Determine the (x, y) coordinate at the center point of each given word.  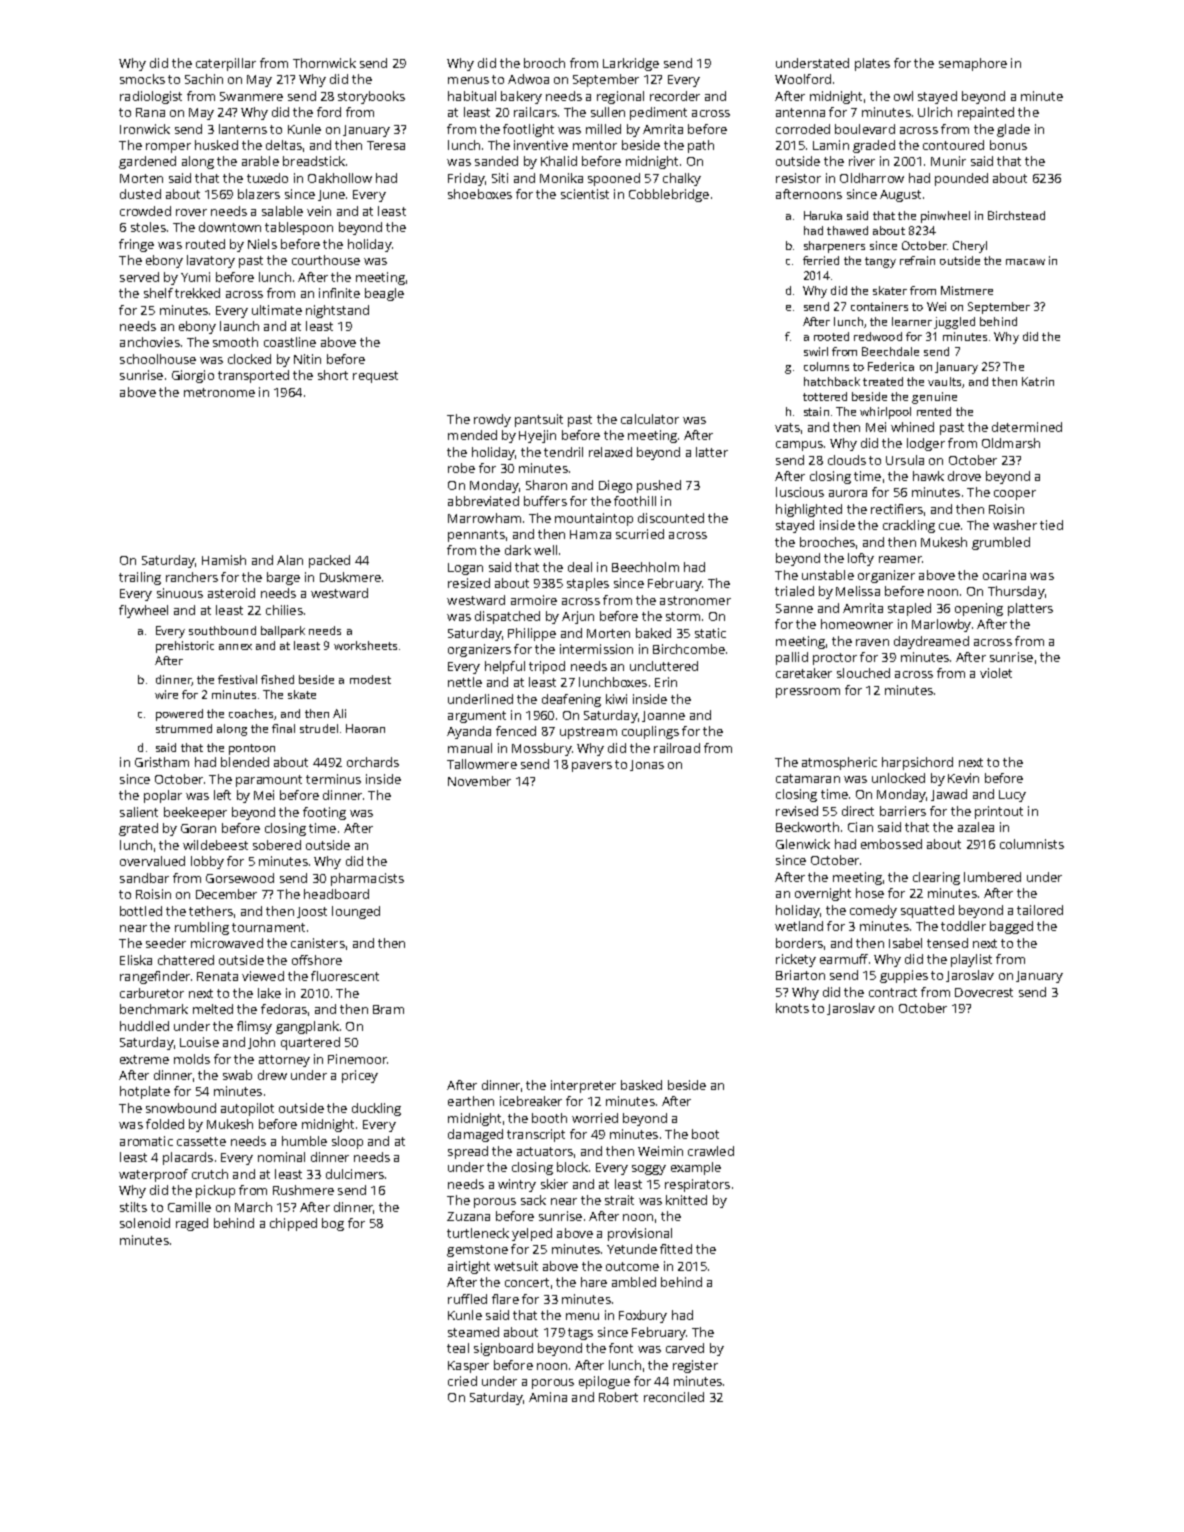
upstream (588, 733)
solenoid (145, 1223)
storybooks (371, 97)
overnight (823, 894)
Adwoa (528, 79)
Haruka (823, 215)
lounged (356, 912)
